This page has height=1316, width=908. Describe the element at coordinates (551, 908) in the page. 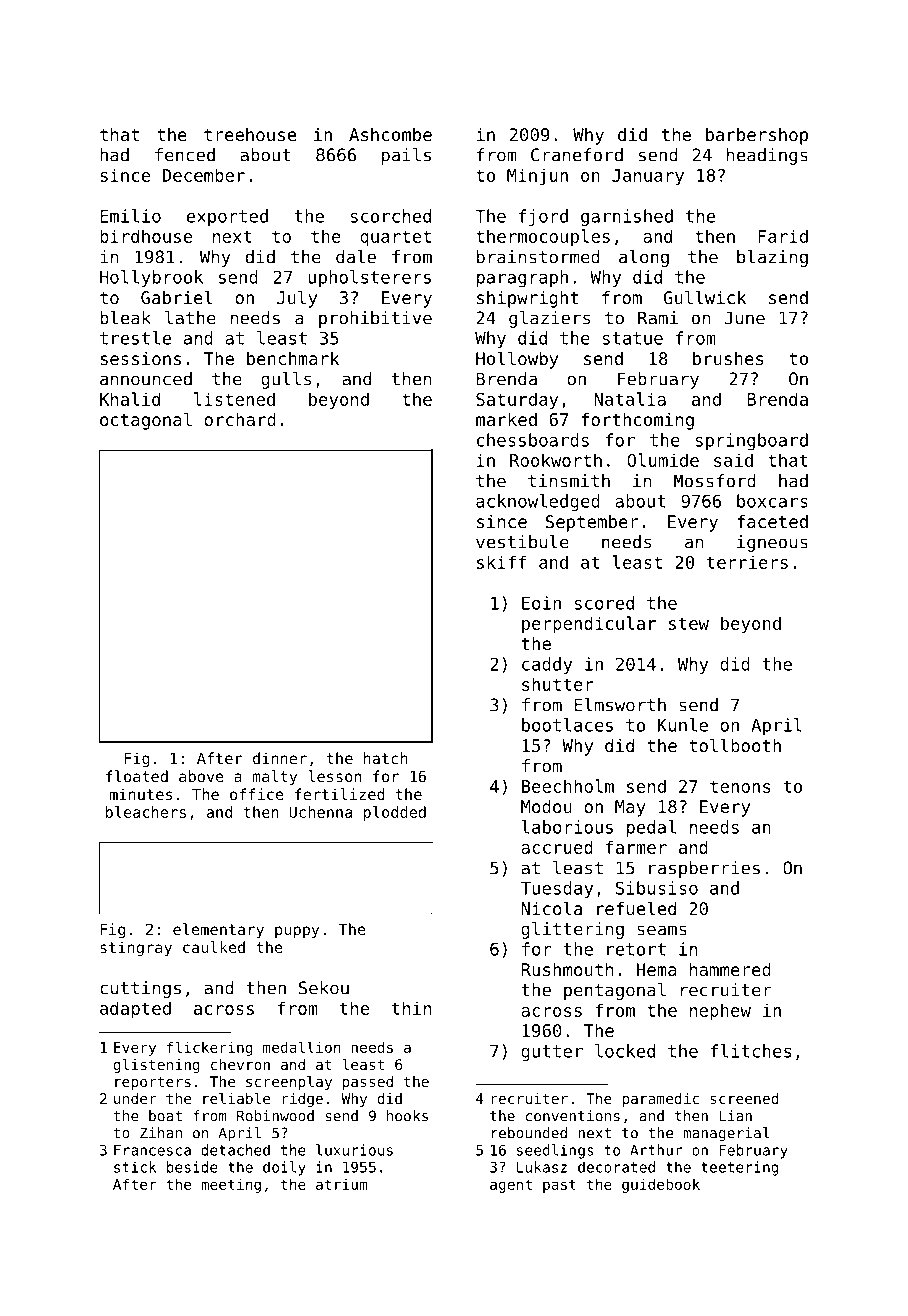

I see `Nicola` at that location.
